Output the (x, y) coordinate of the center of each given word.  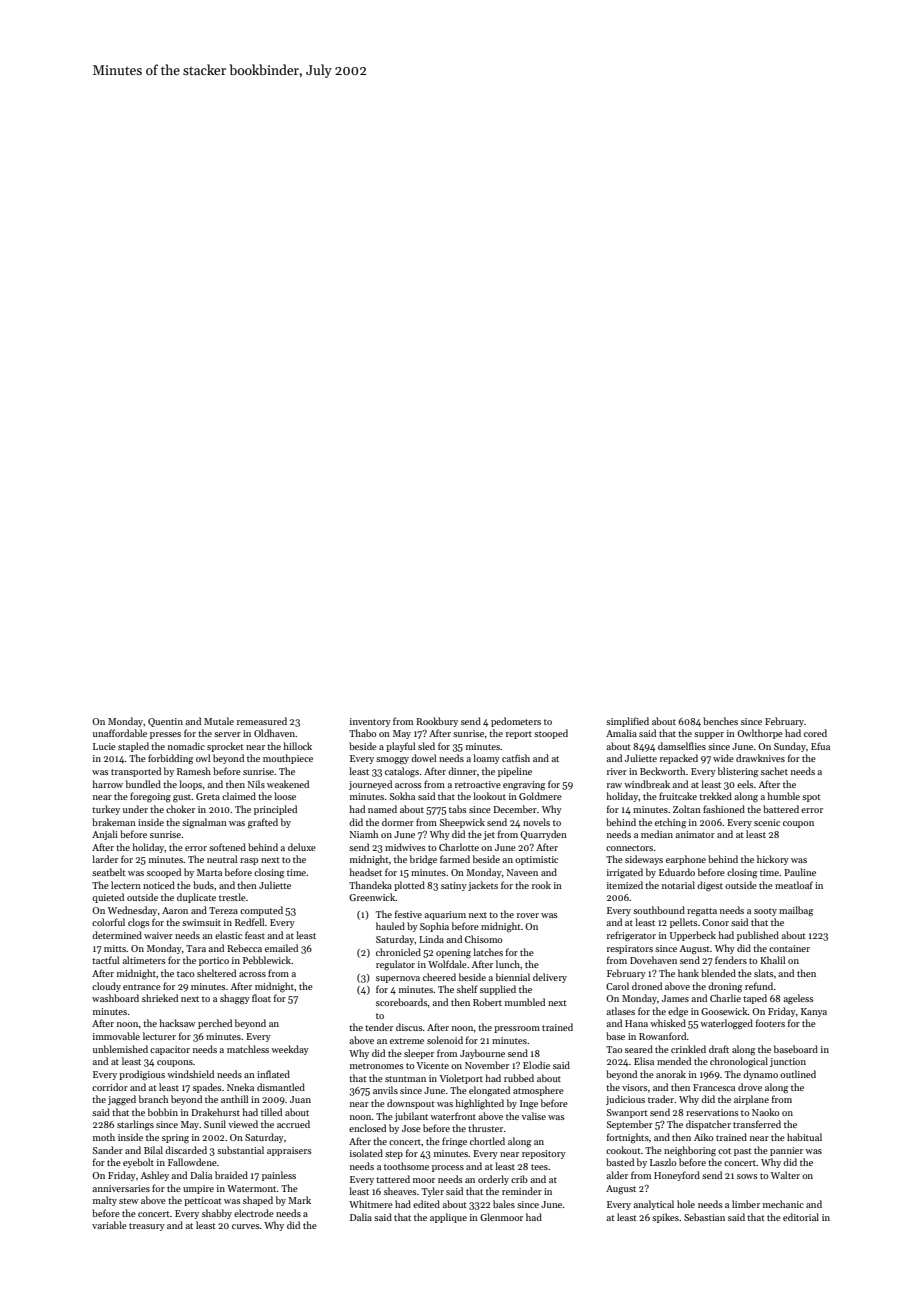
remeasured (262, 721)
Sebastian (704, 1217)
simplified (627, 722)
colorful (108, 922)
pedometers (516, 722)
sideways (644, 860)
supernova (398, 979)
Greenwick (372, 897)
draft (719, 1049)
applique (448, 1218)
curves (245, 1226)
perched (215, 1024)
